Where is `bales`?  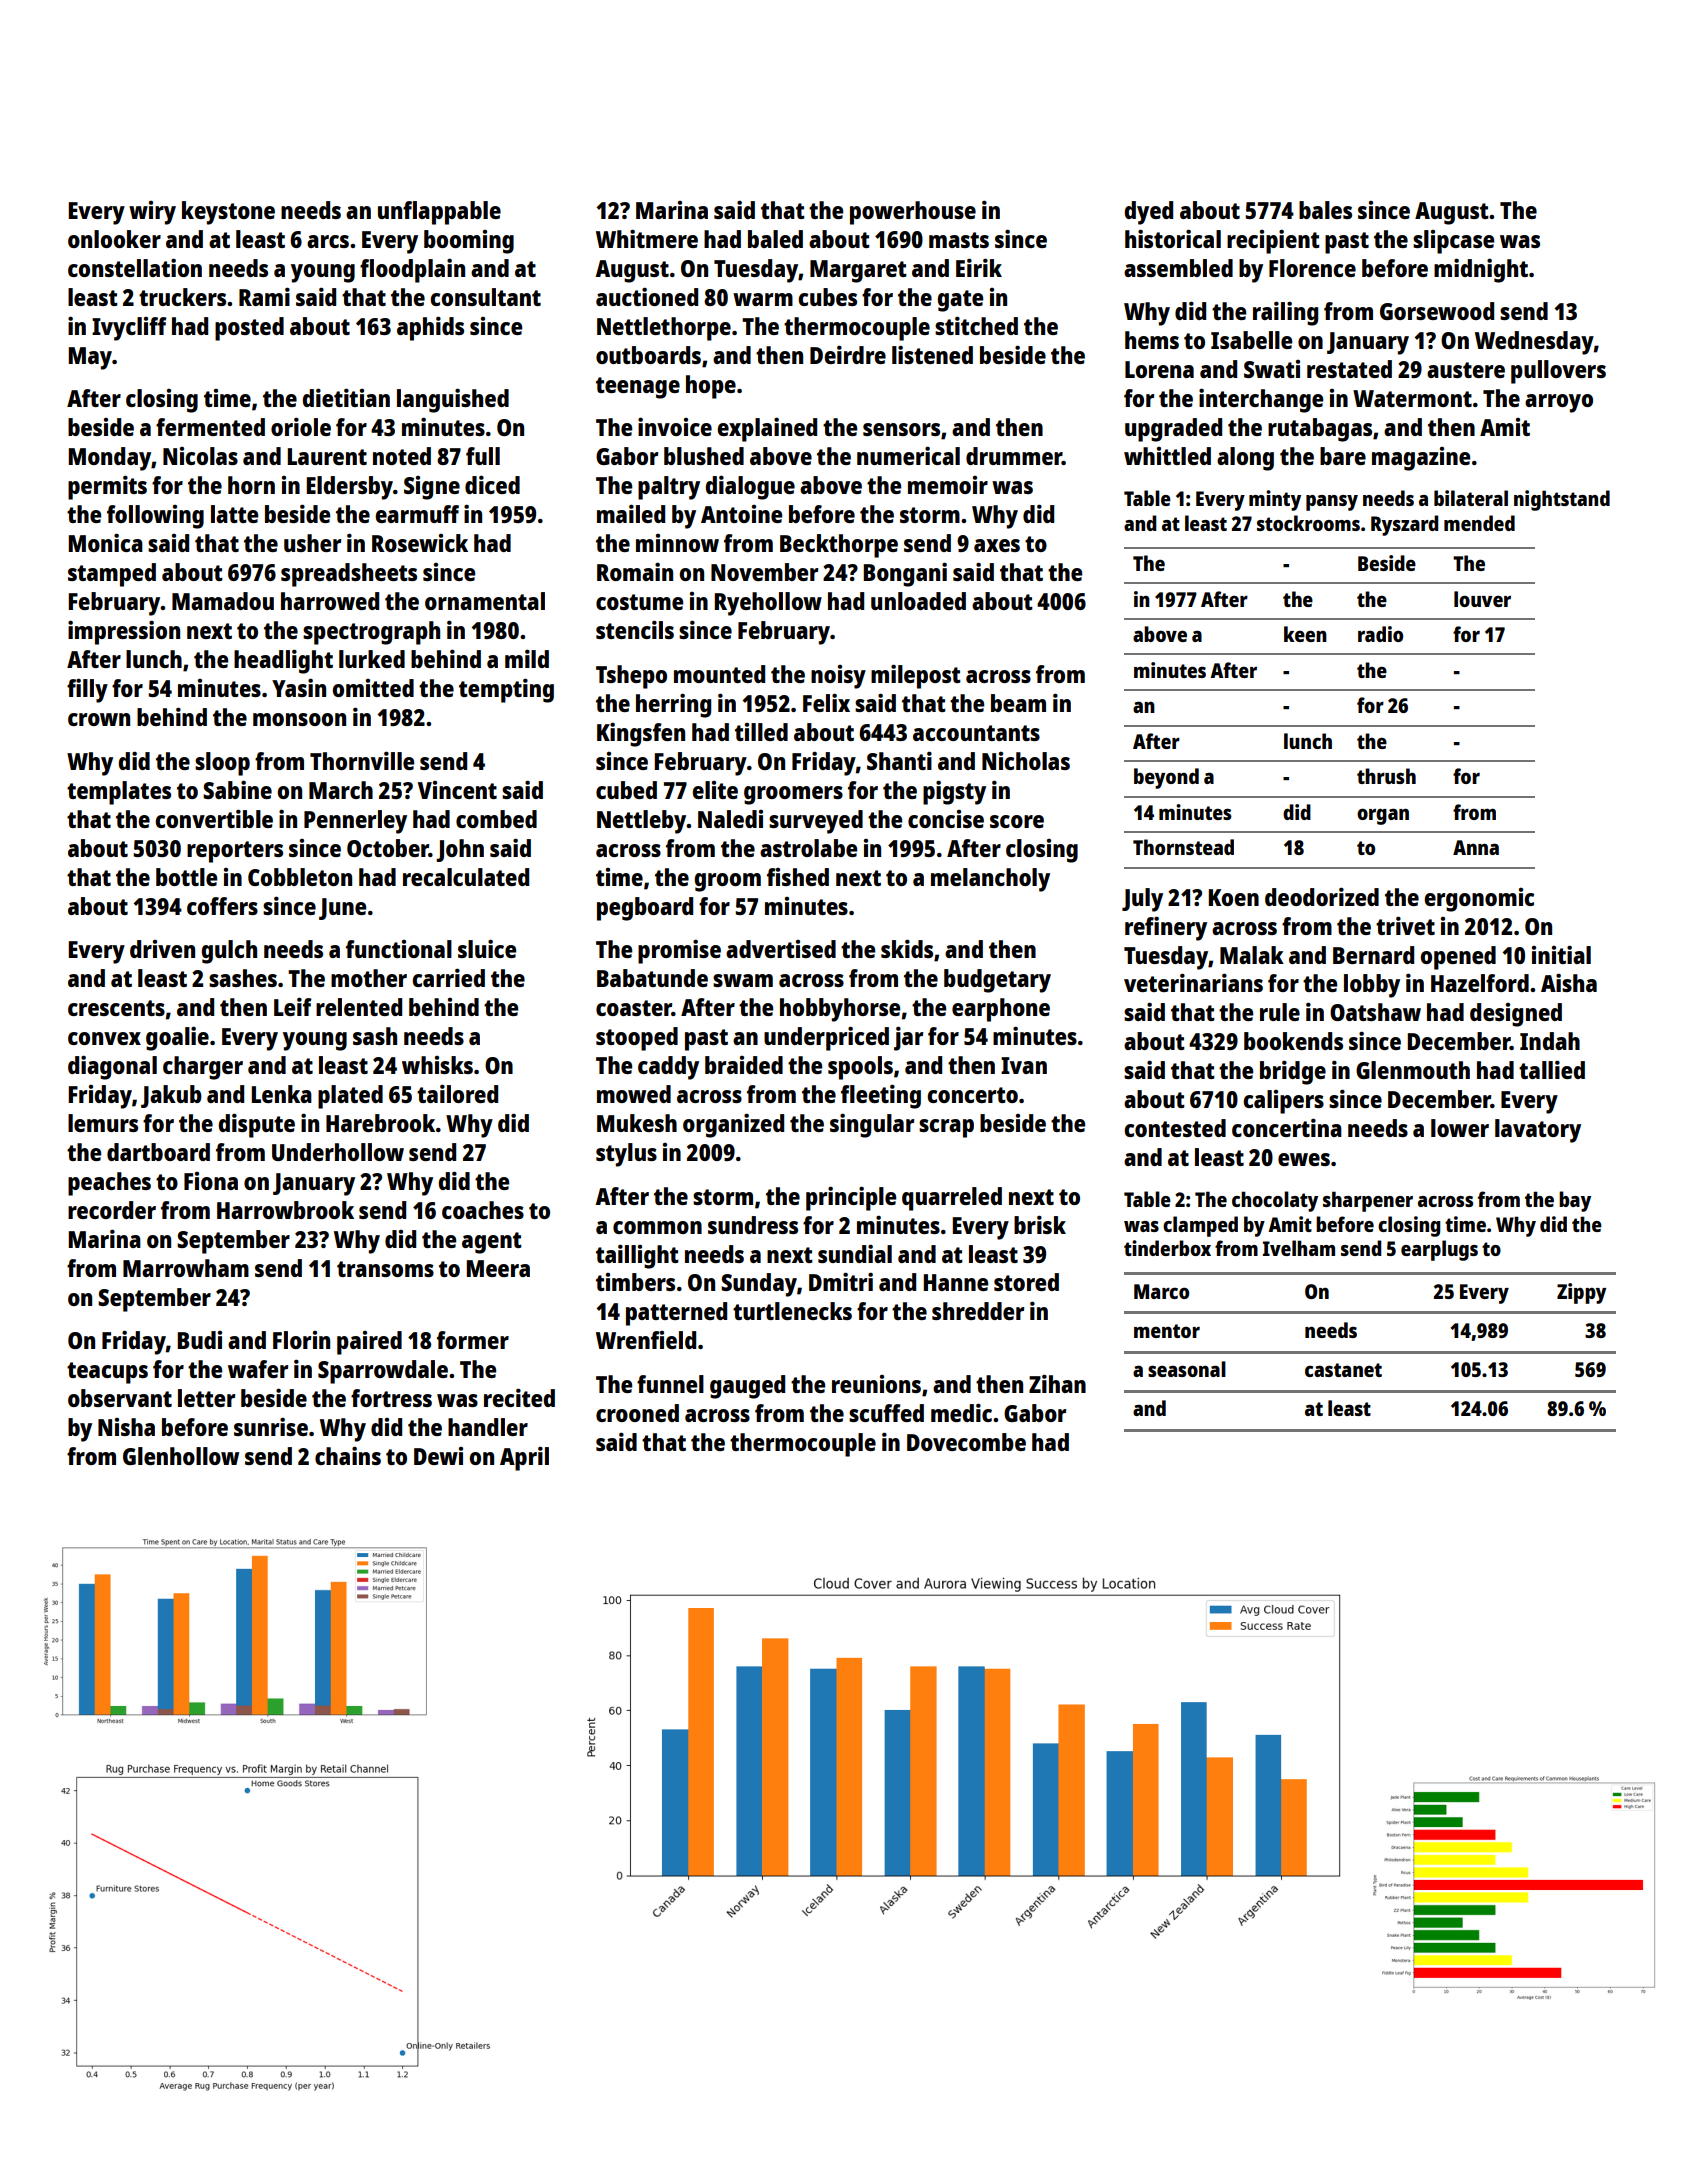 bales is located at coordinates (1325, 210).
